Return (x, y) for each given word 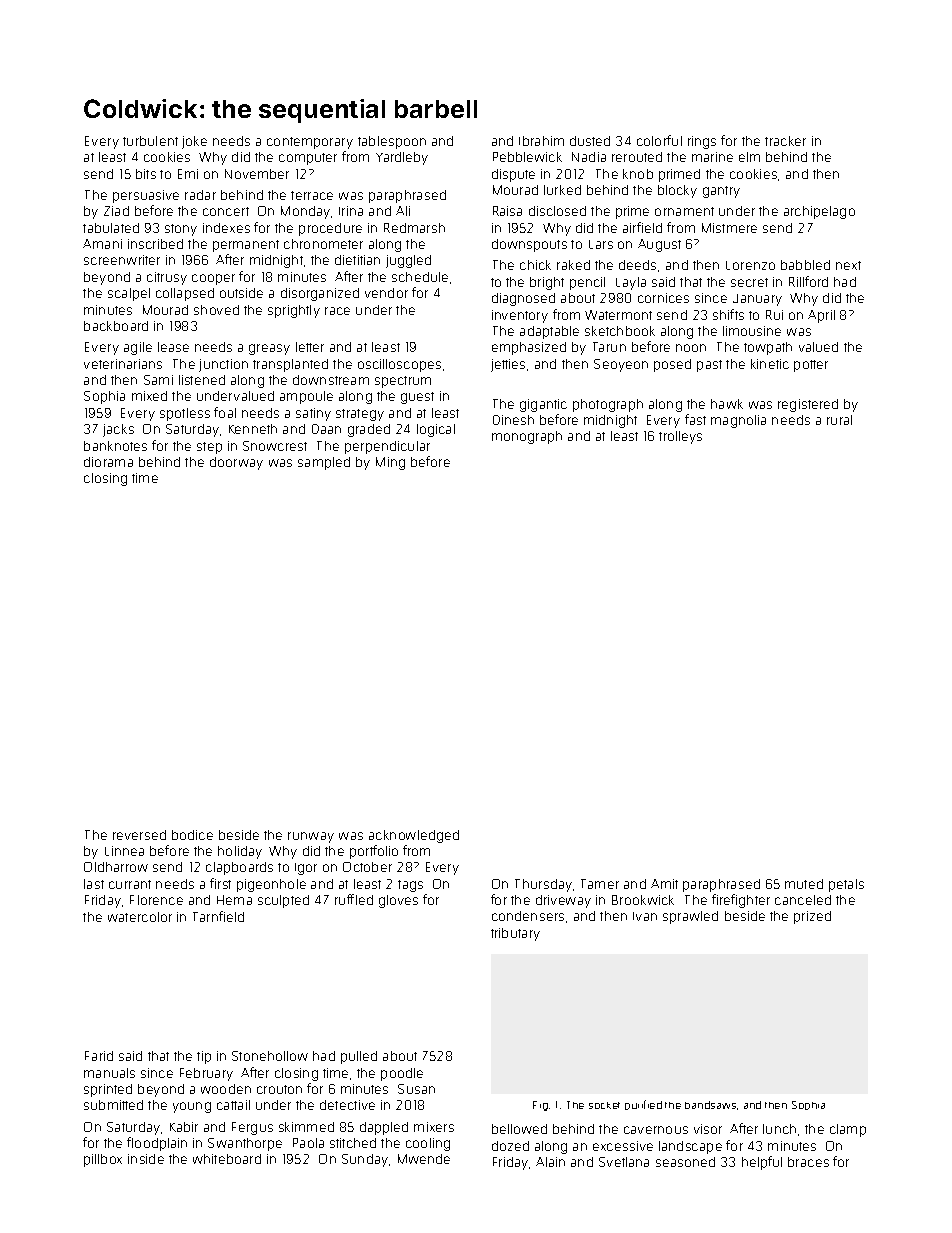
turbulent (150, 141)
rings (702, 142)
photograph (608, 405)
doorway (236, 463)
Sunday (365, 1160)
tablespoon (392, 142)
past (709, 366)
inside (146, 1159)
